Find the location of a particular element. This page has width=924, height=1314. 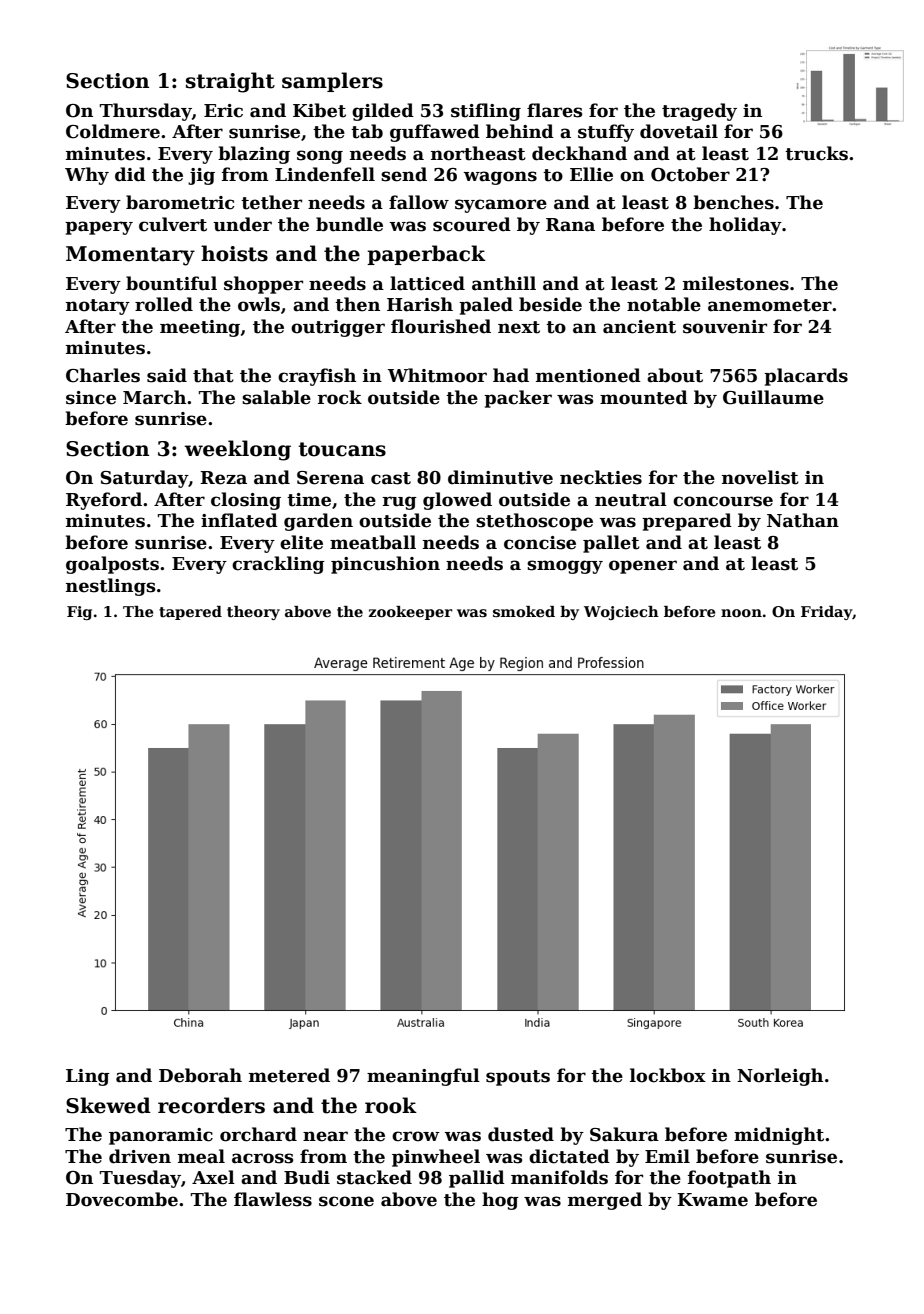

straight is located at coordinates (230, 82).
